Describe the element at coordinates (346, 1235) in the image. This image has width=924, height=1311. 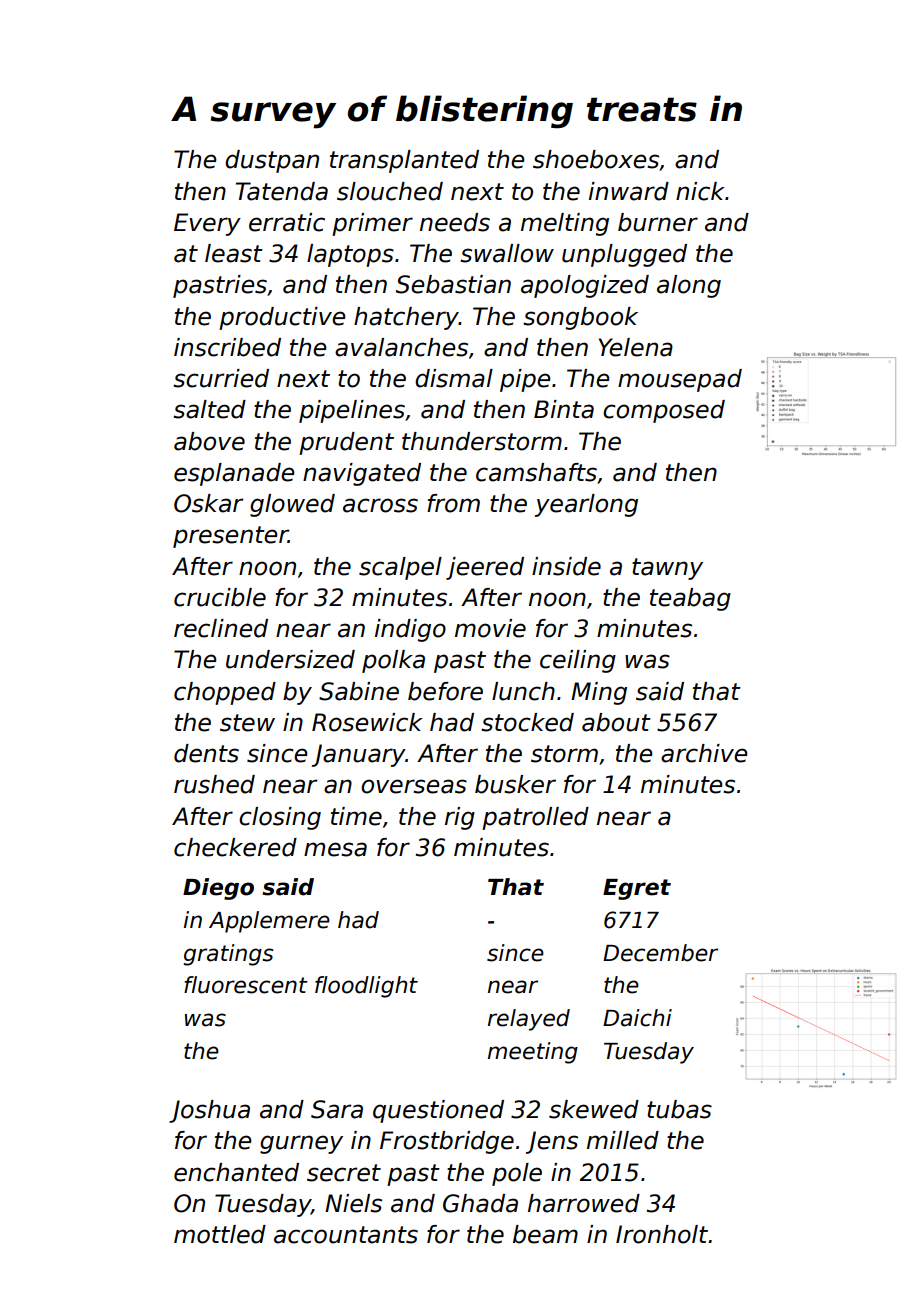
I see `accountants` at that location.
